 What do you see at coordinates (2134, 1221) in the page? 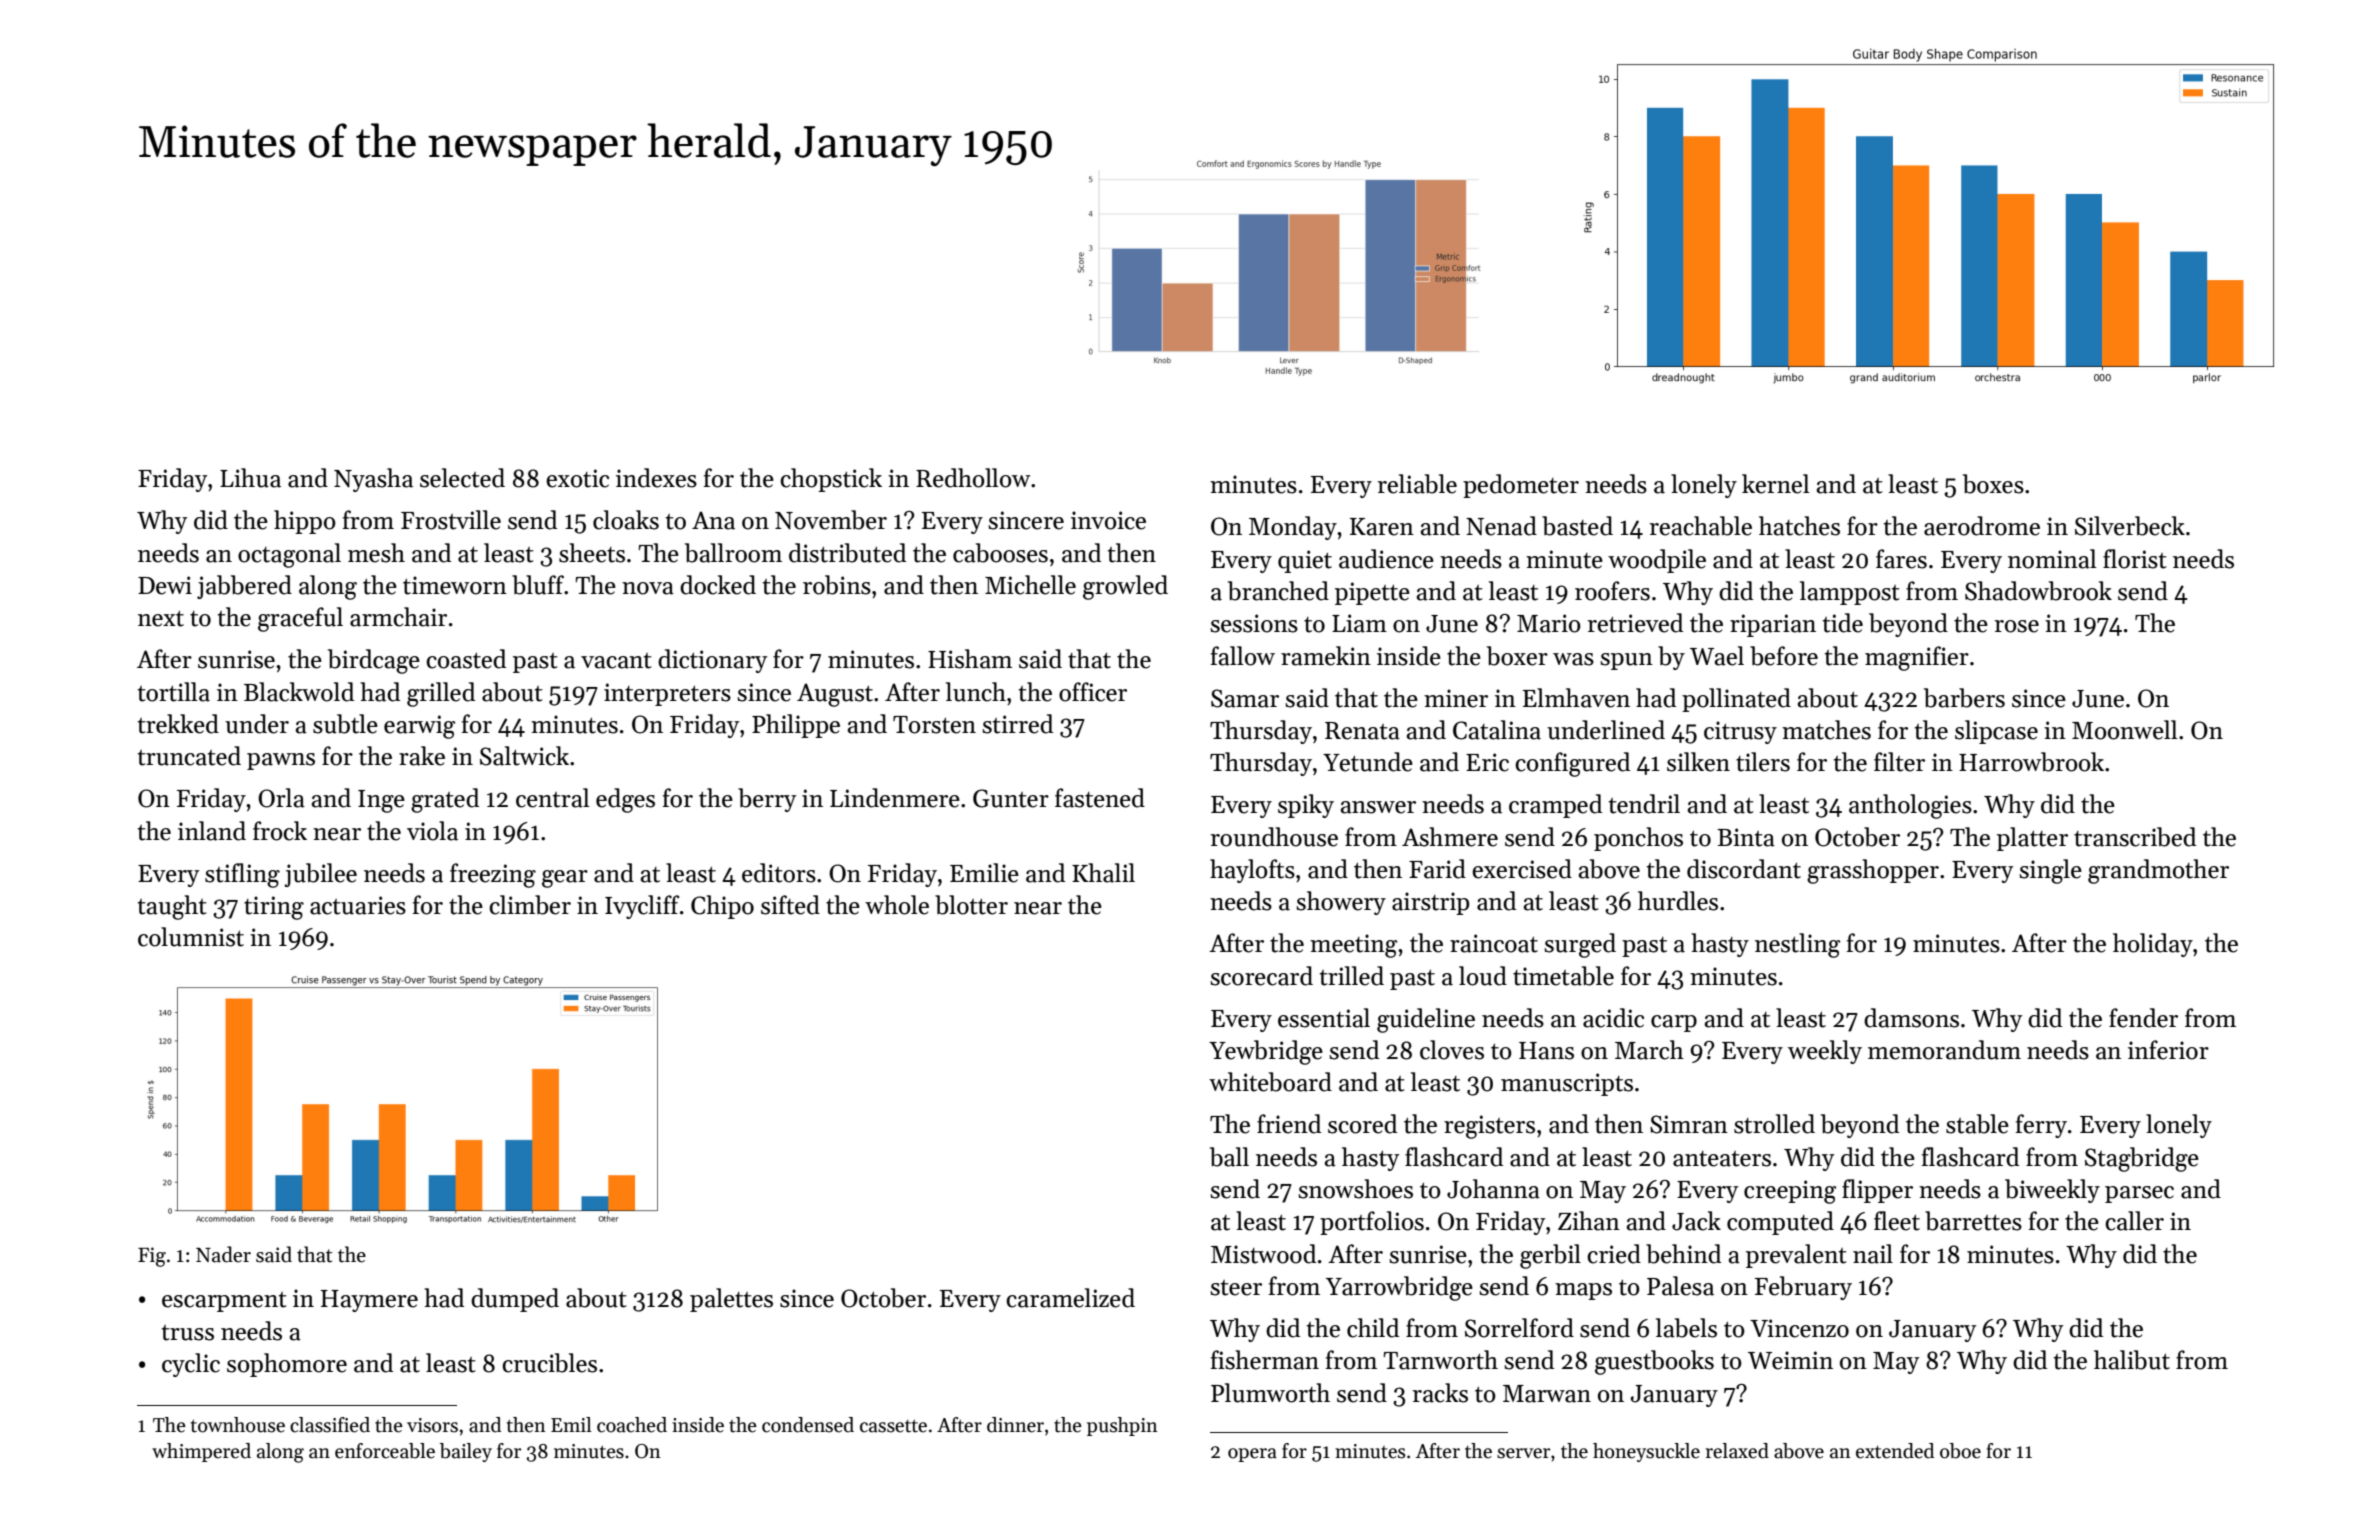
I see `caller` at bounding box center [2134, 1221].
